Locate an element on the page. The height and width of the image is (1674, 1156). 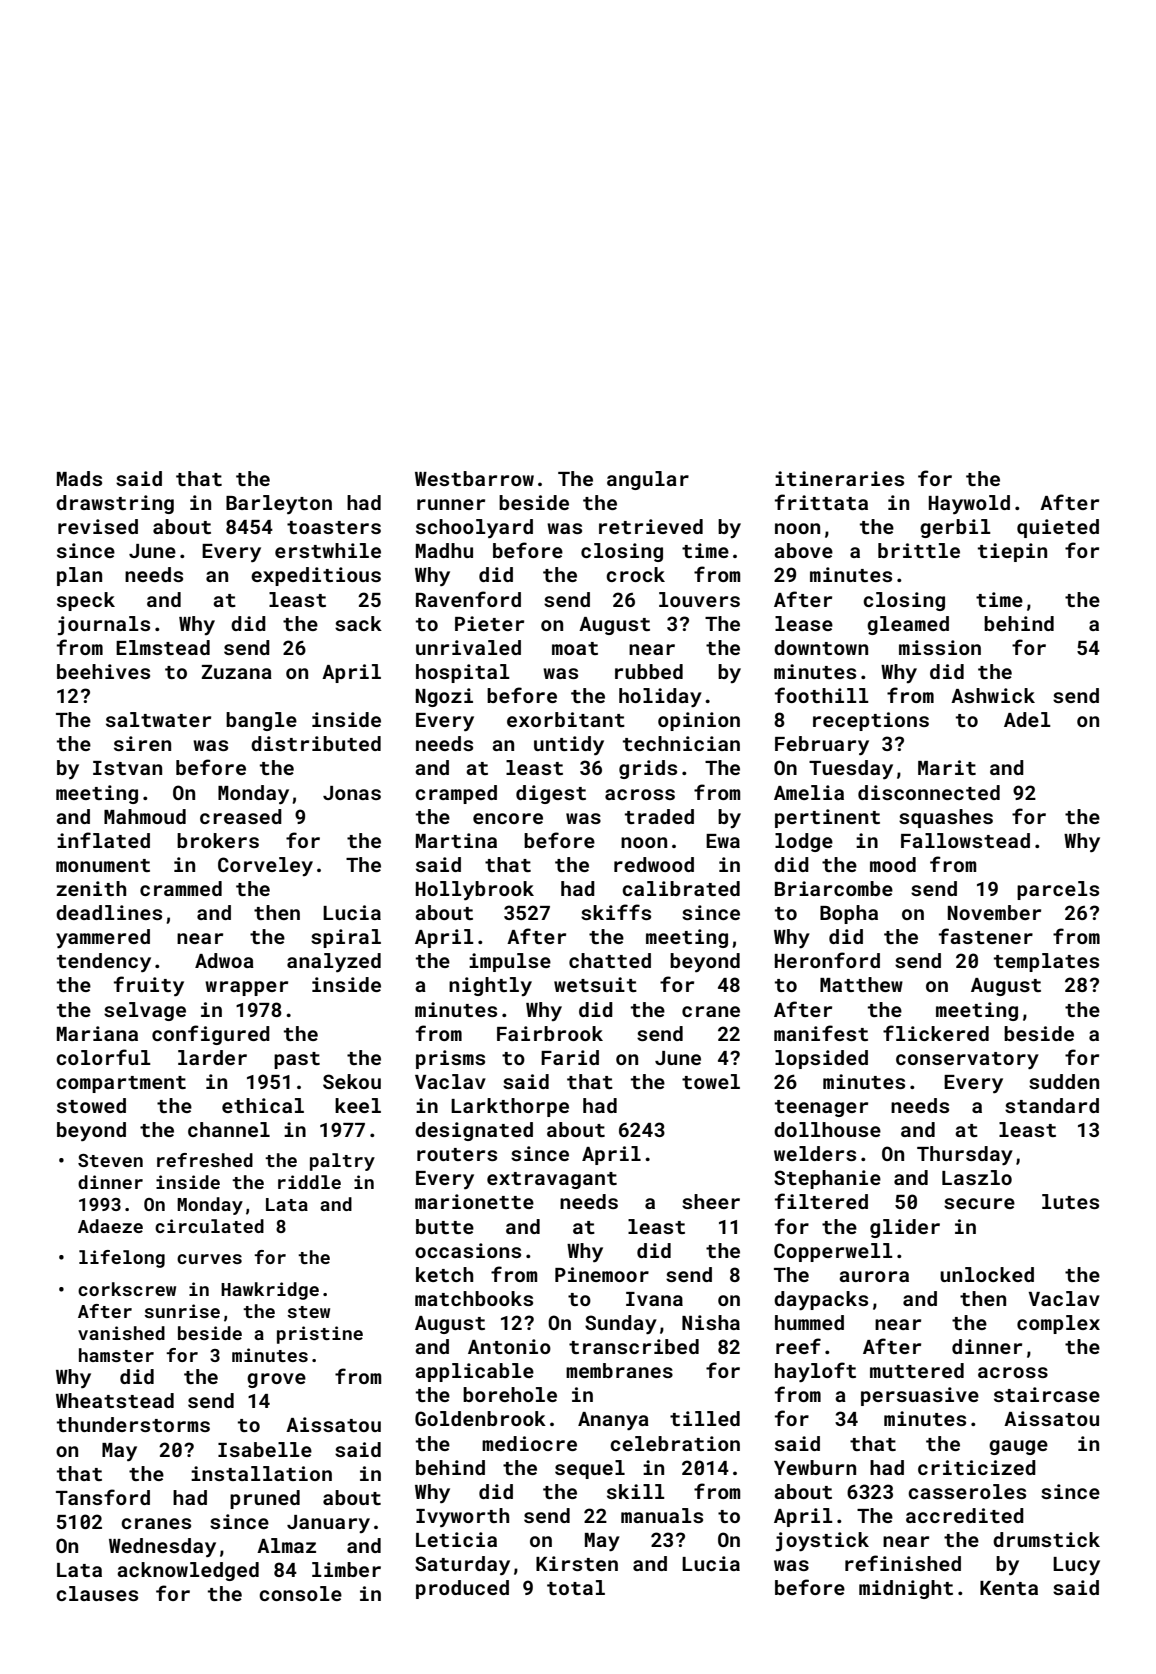
moat is located at coordinates (575, 648).
